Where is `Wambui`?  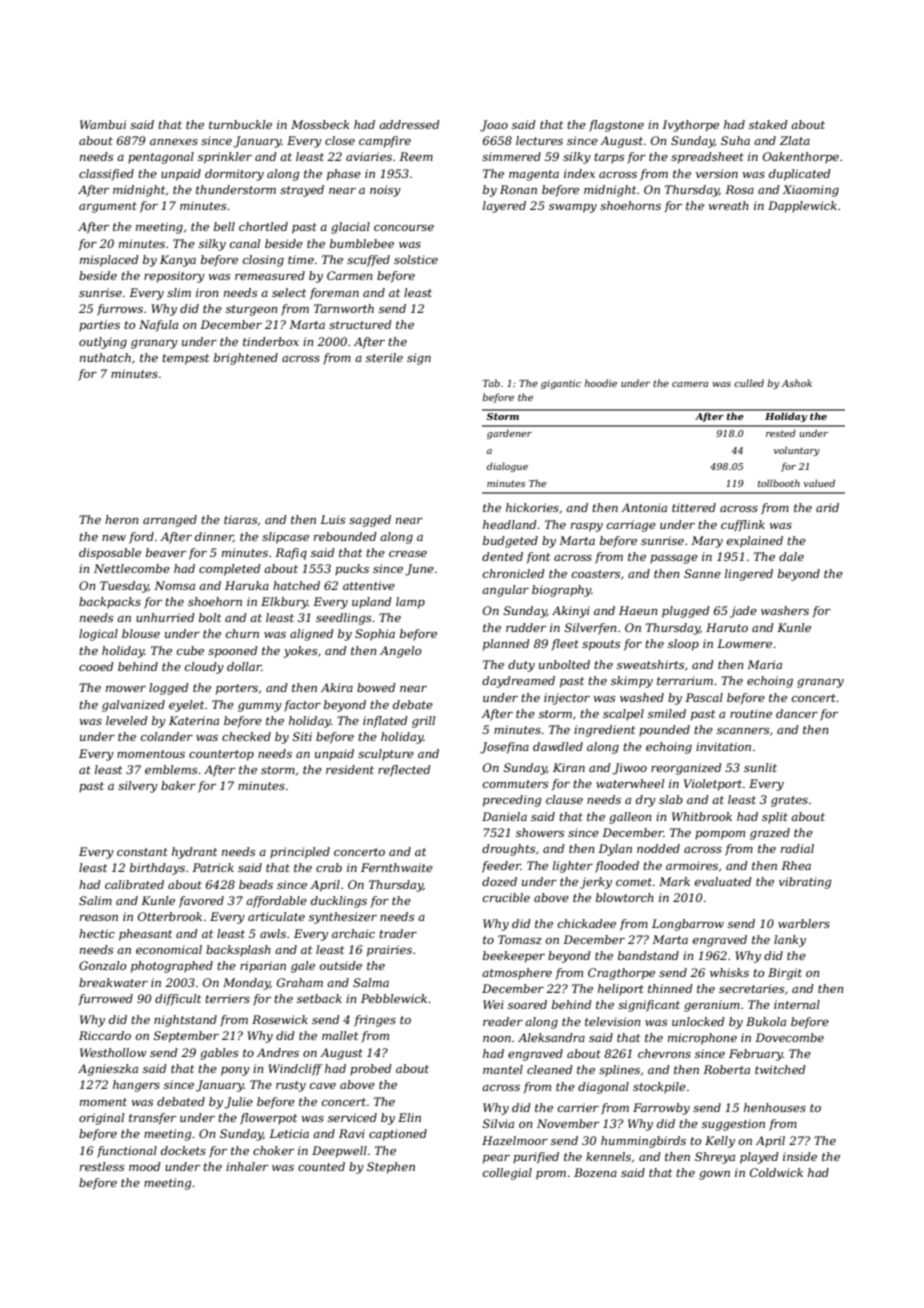
Wambui is located at coordinates (103, 124).
